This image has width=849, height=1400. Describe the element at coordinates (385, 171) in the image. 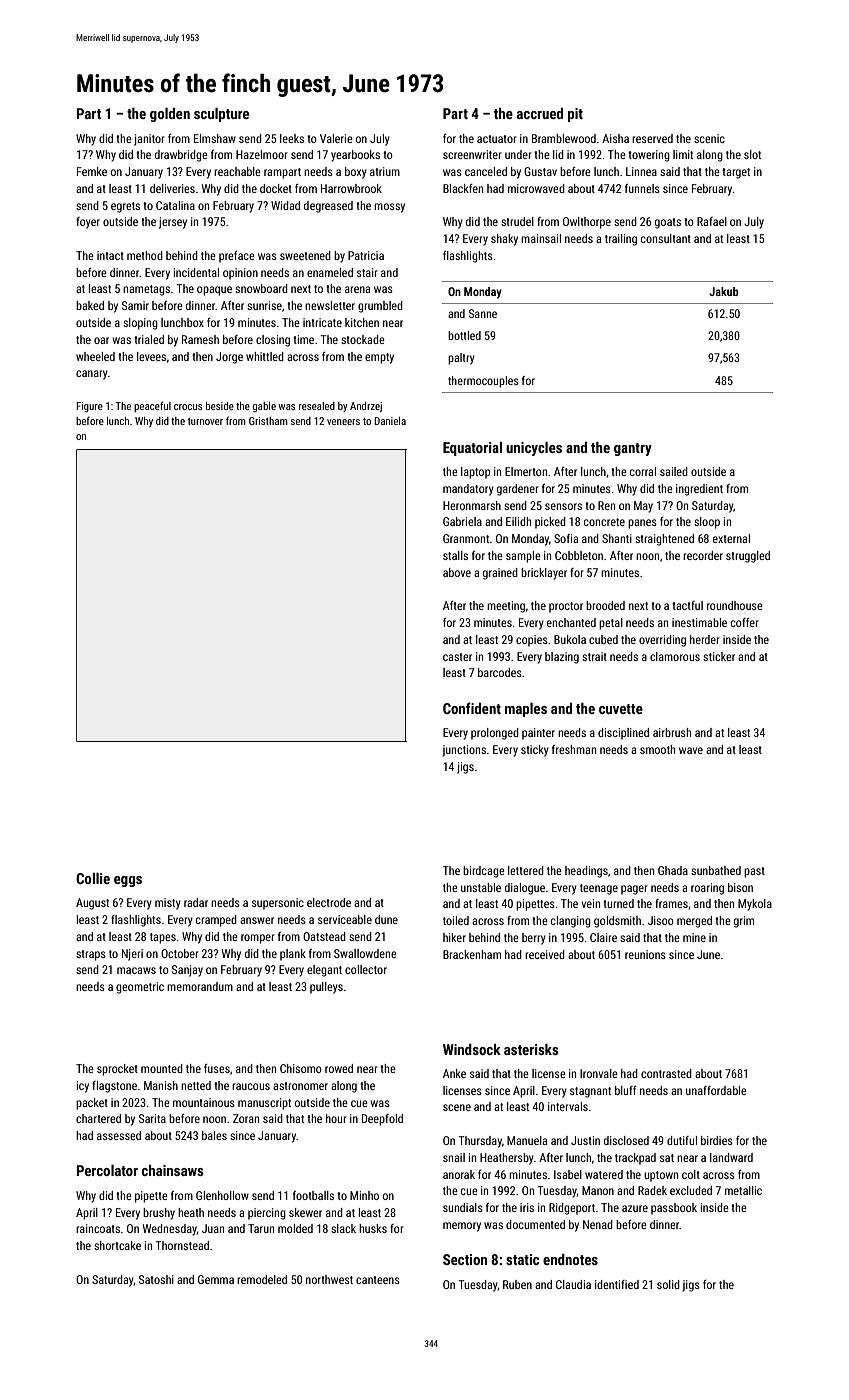

I see `atrium` at that location.
